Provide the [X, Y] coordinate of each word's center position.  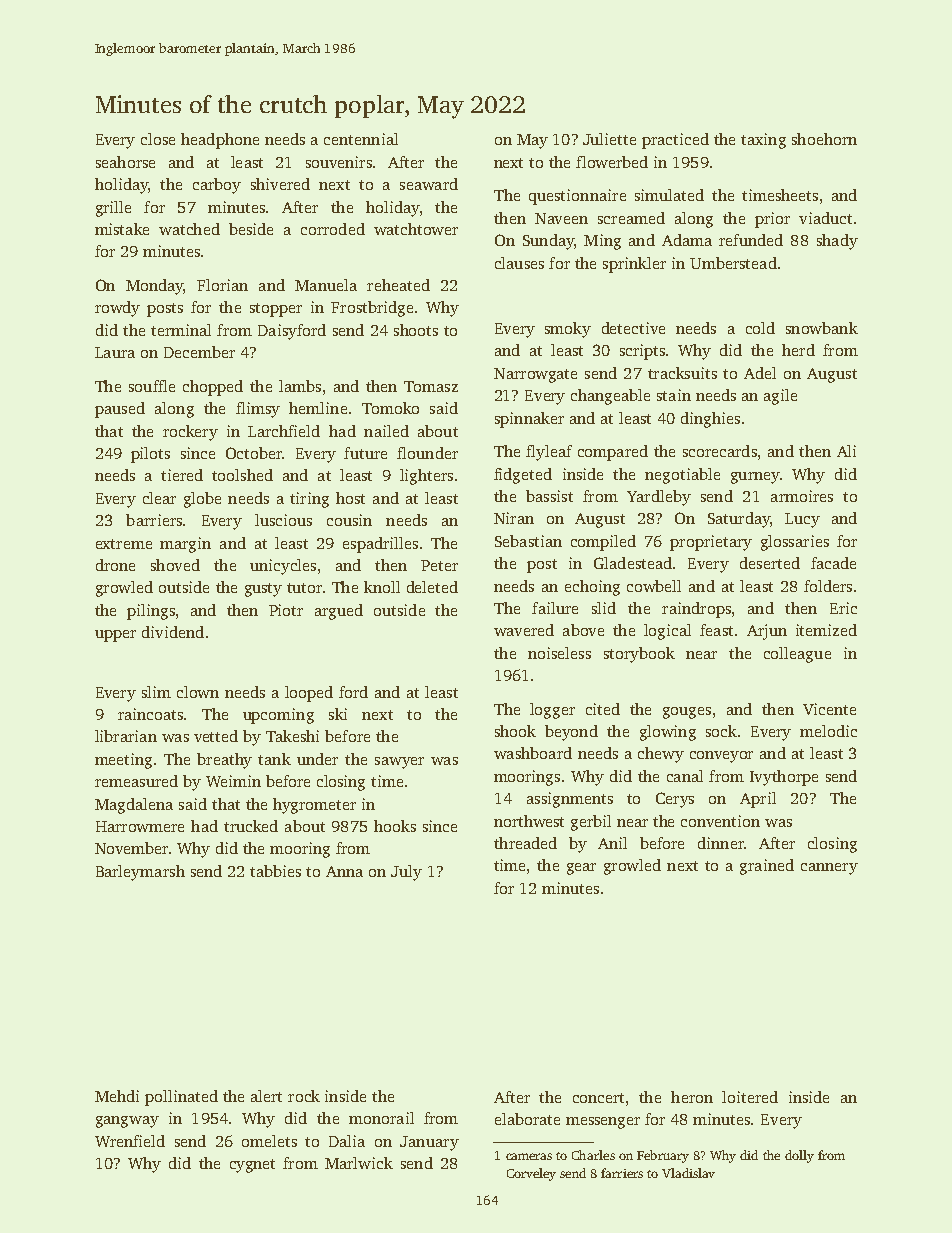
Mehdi [117, 1096]
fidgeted [523, 476]
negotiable [682, 476]
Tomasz [431, 386]
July [406, 873]
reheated [398, 285]
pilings [151, 612]
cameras [529, 1156]
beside [251, 229]
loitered [750, 1097]
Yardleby [659, 498]
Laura [115, 352]
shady [837, 242]
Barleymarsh [140, 873]
